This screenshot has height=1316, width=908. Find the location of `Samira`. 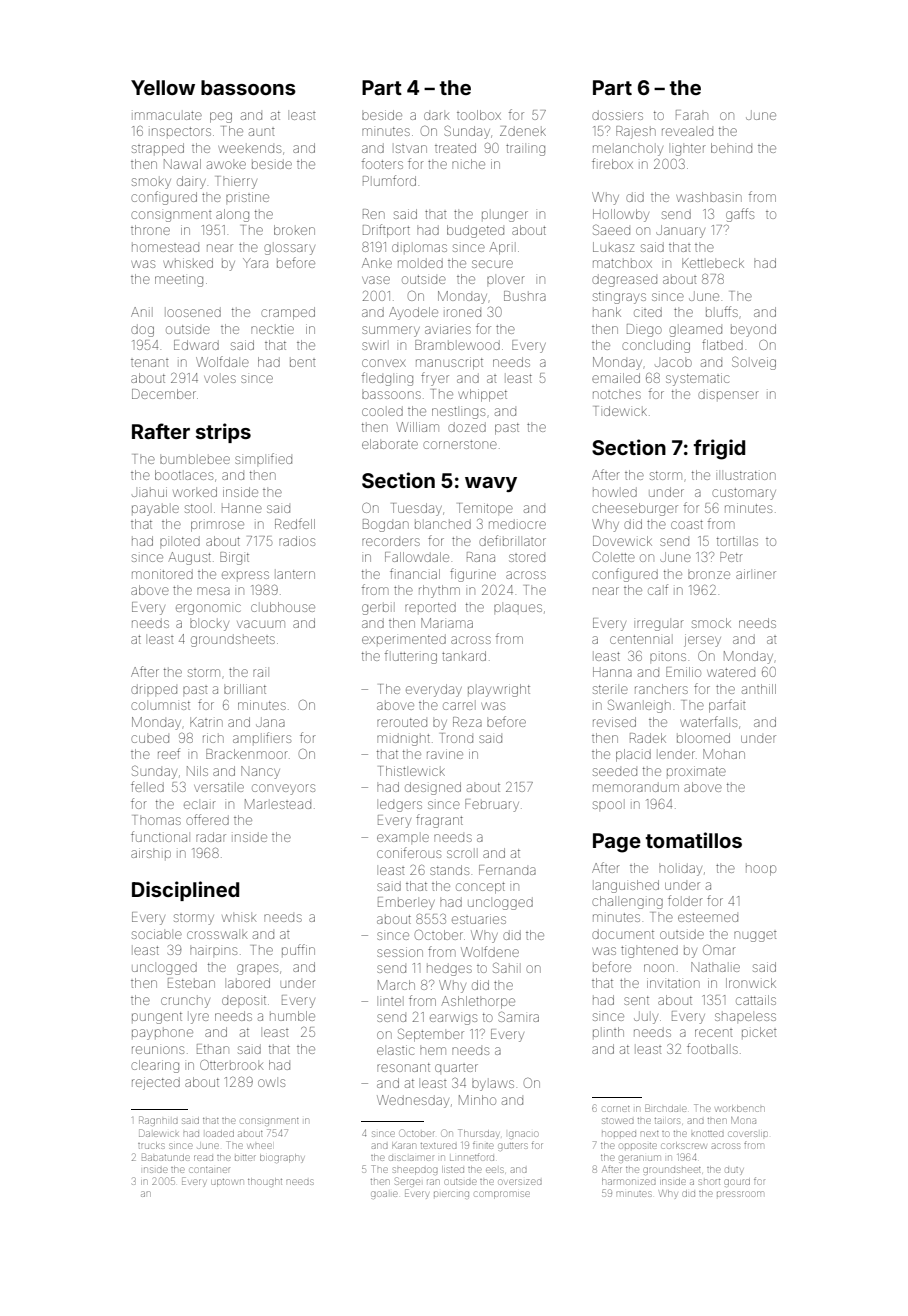

Samira is located at coordinates (518, 1016).
